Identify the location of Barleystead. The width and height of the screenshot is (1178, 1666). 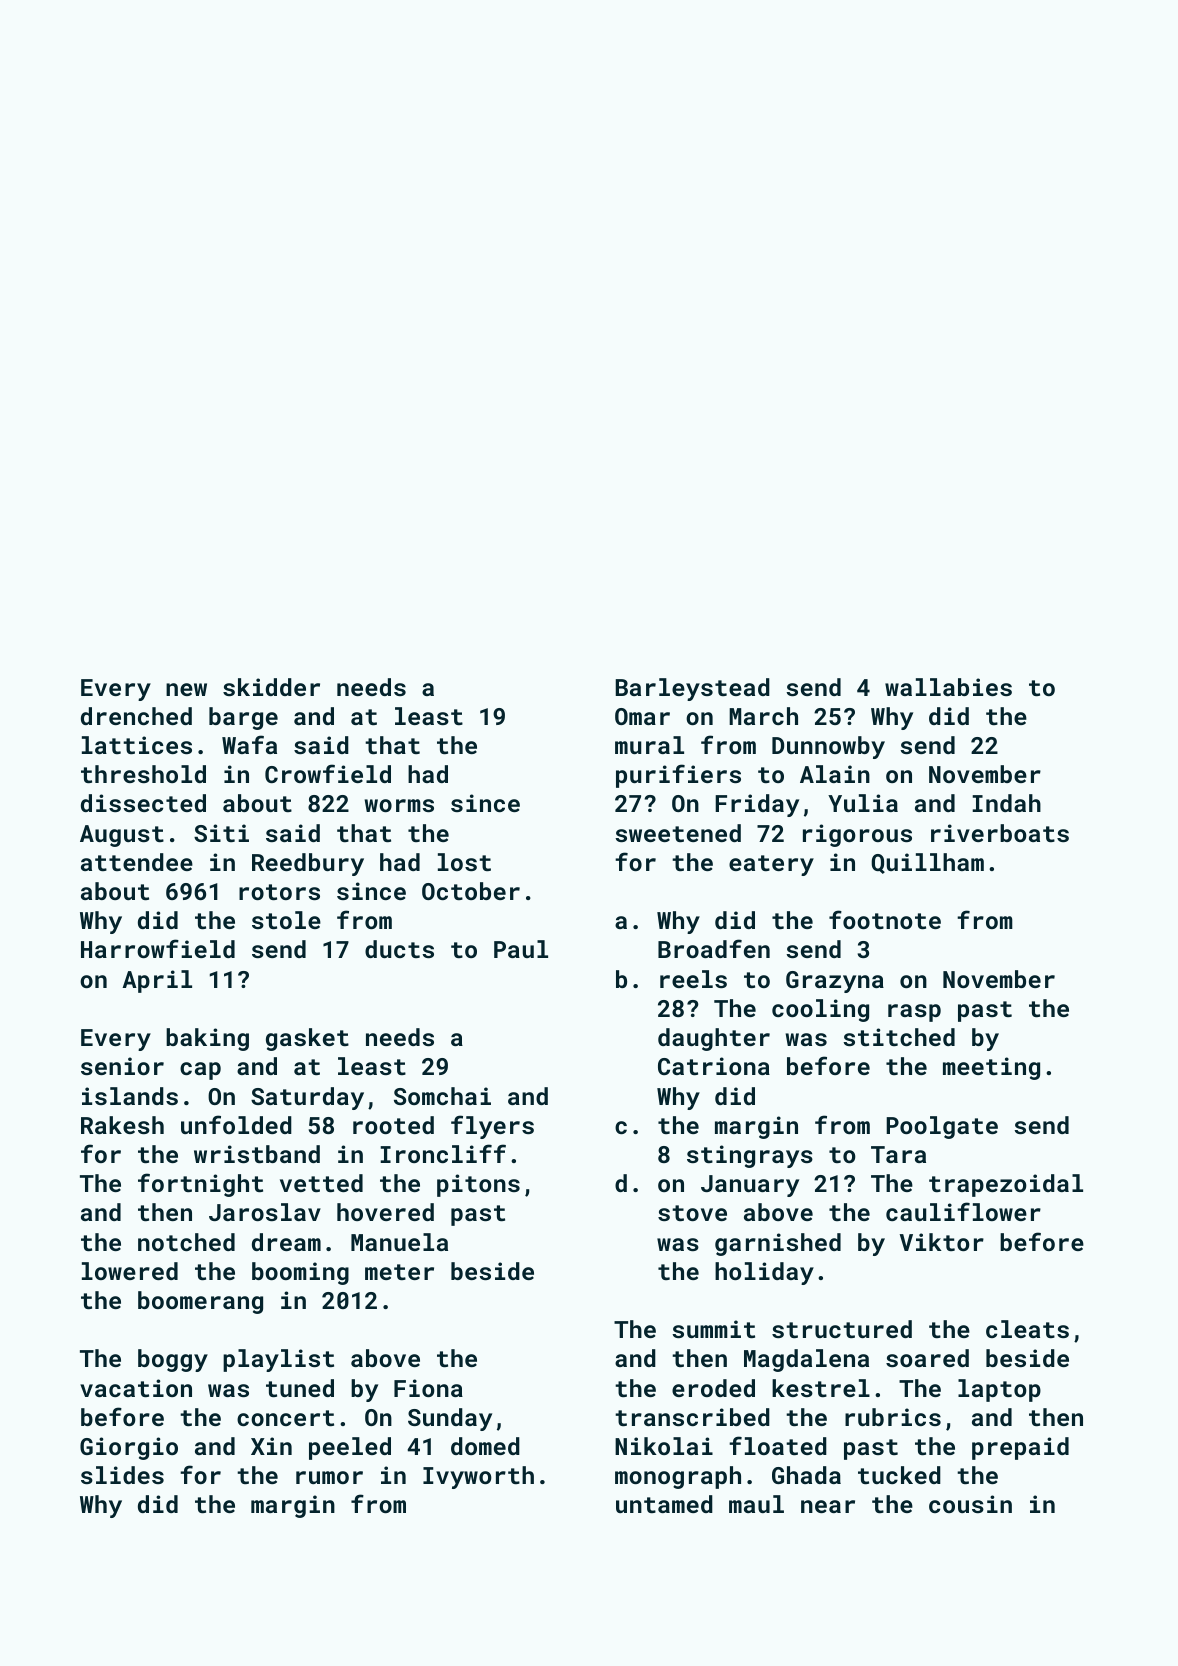
(692, 689).
